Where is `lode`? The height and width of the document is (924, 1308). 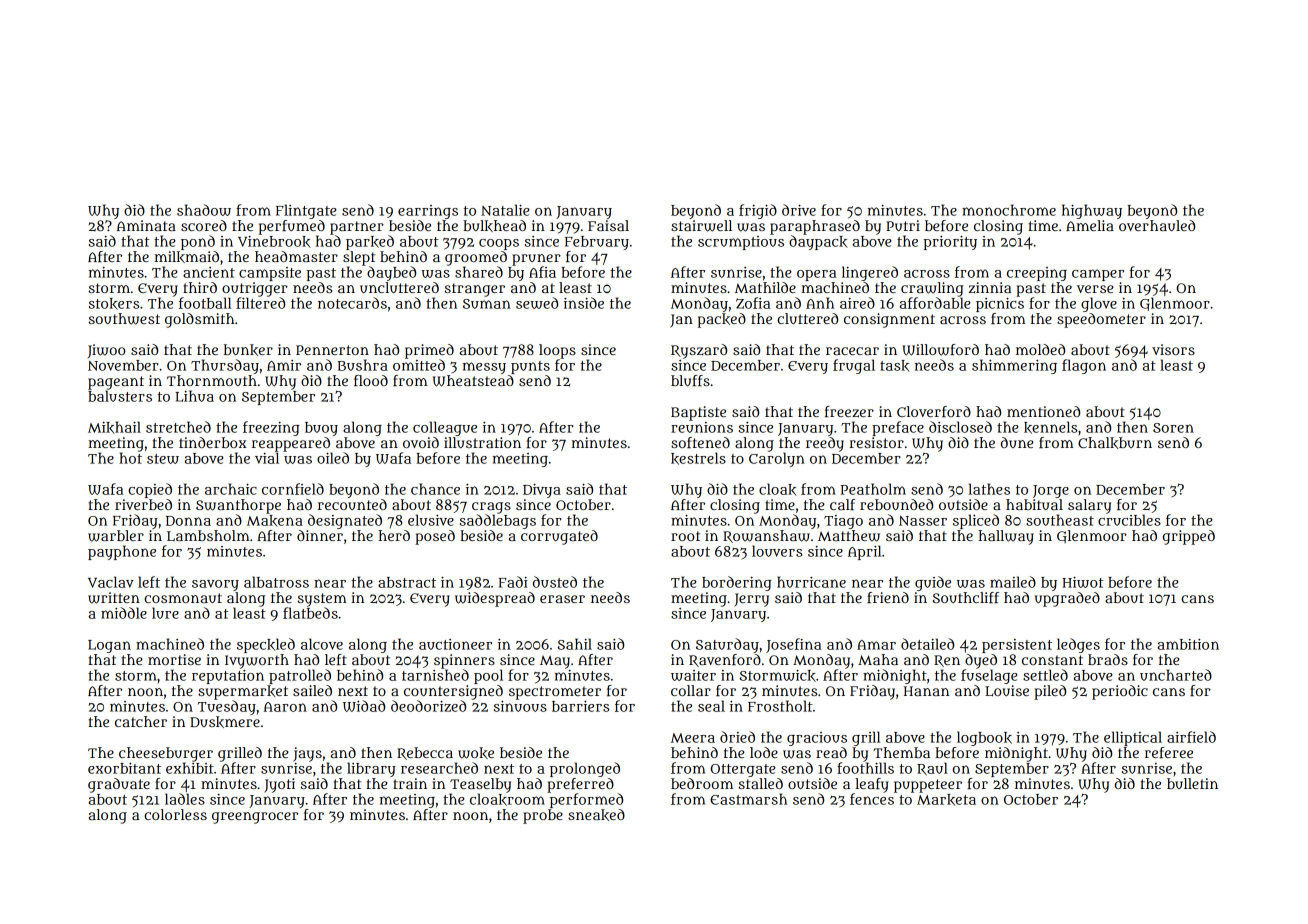
lode is located at coordinates (764, 752).
